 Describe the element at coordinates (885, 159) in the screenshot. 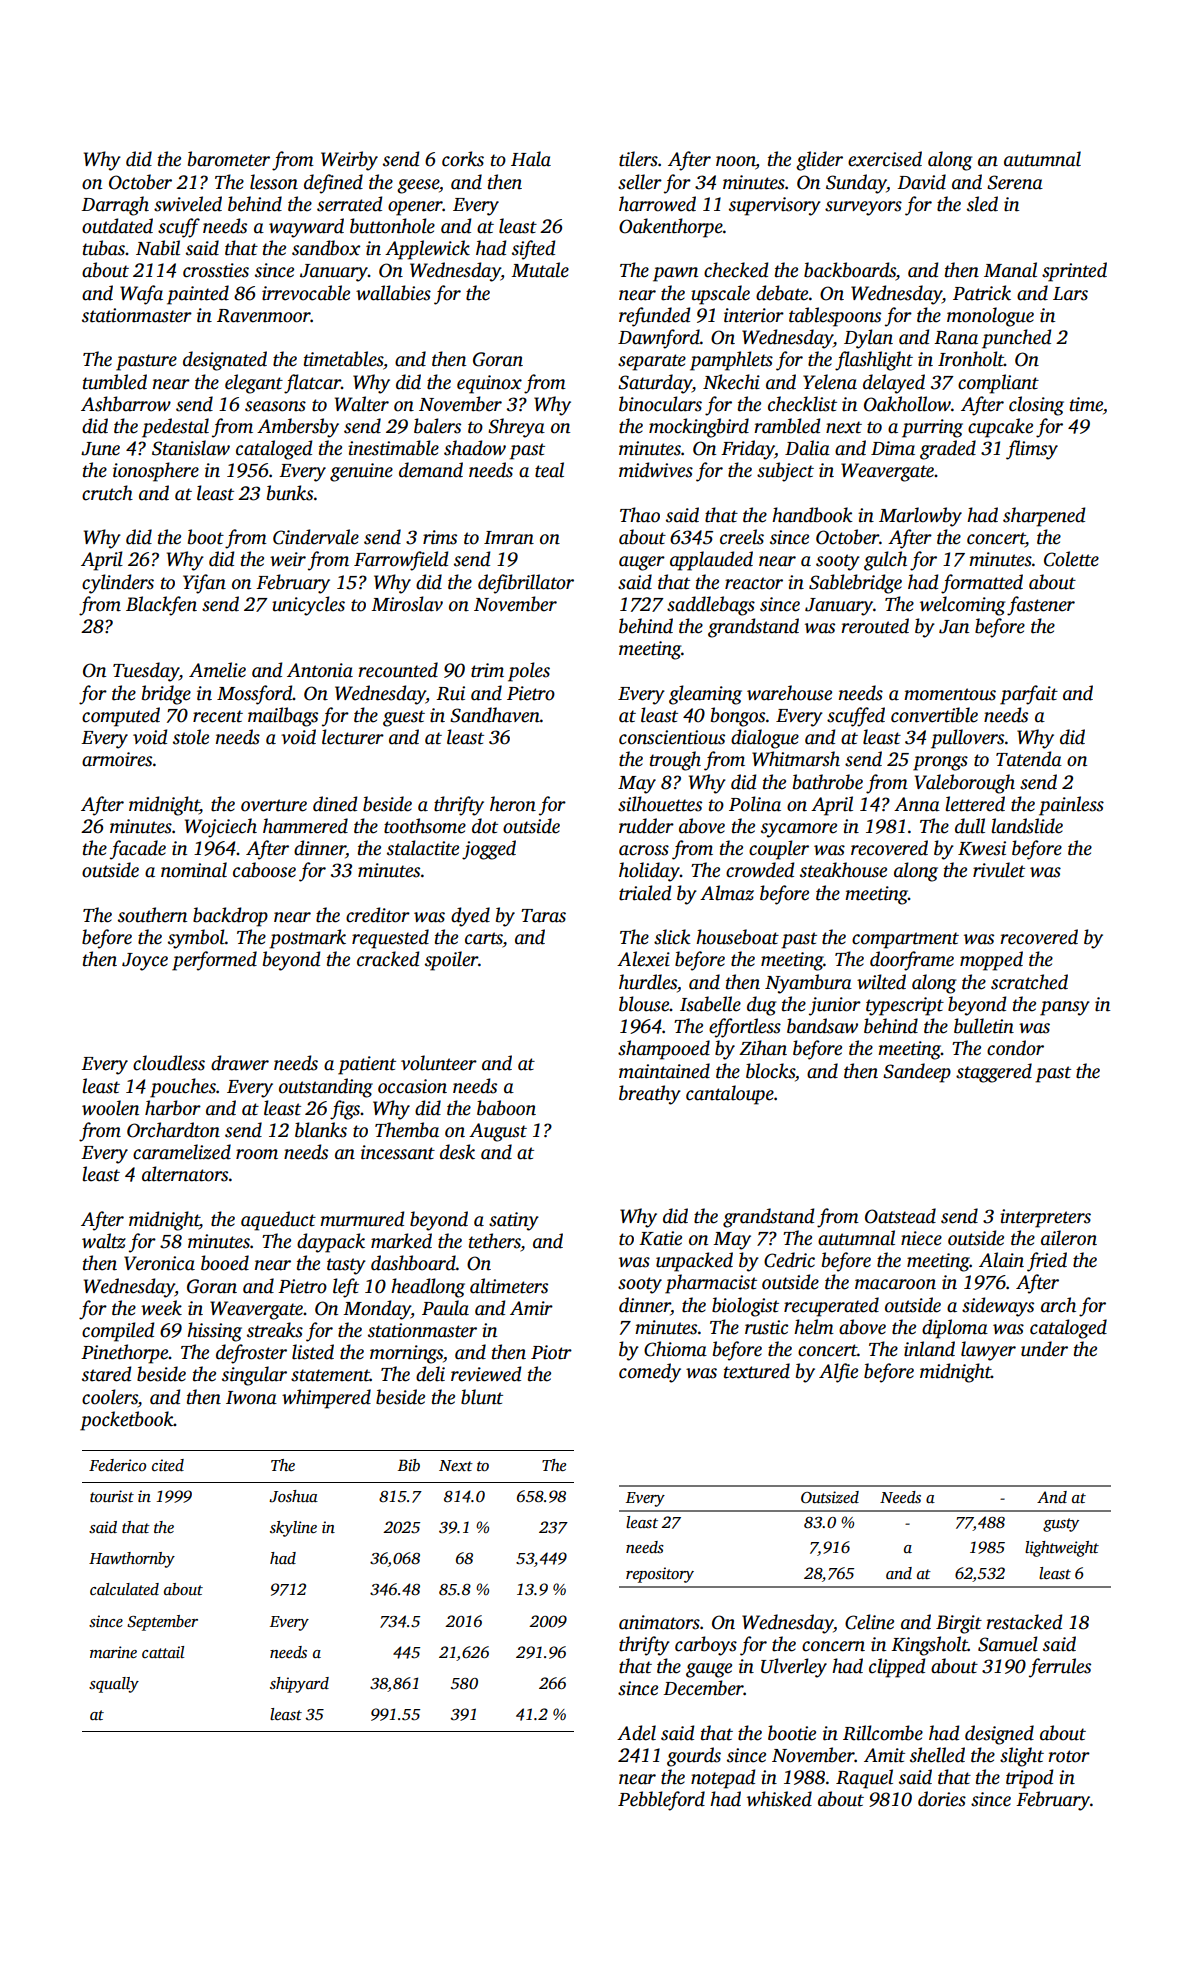

I see `exercised` at that location.
